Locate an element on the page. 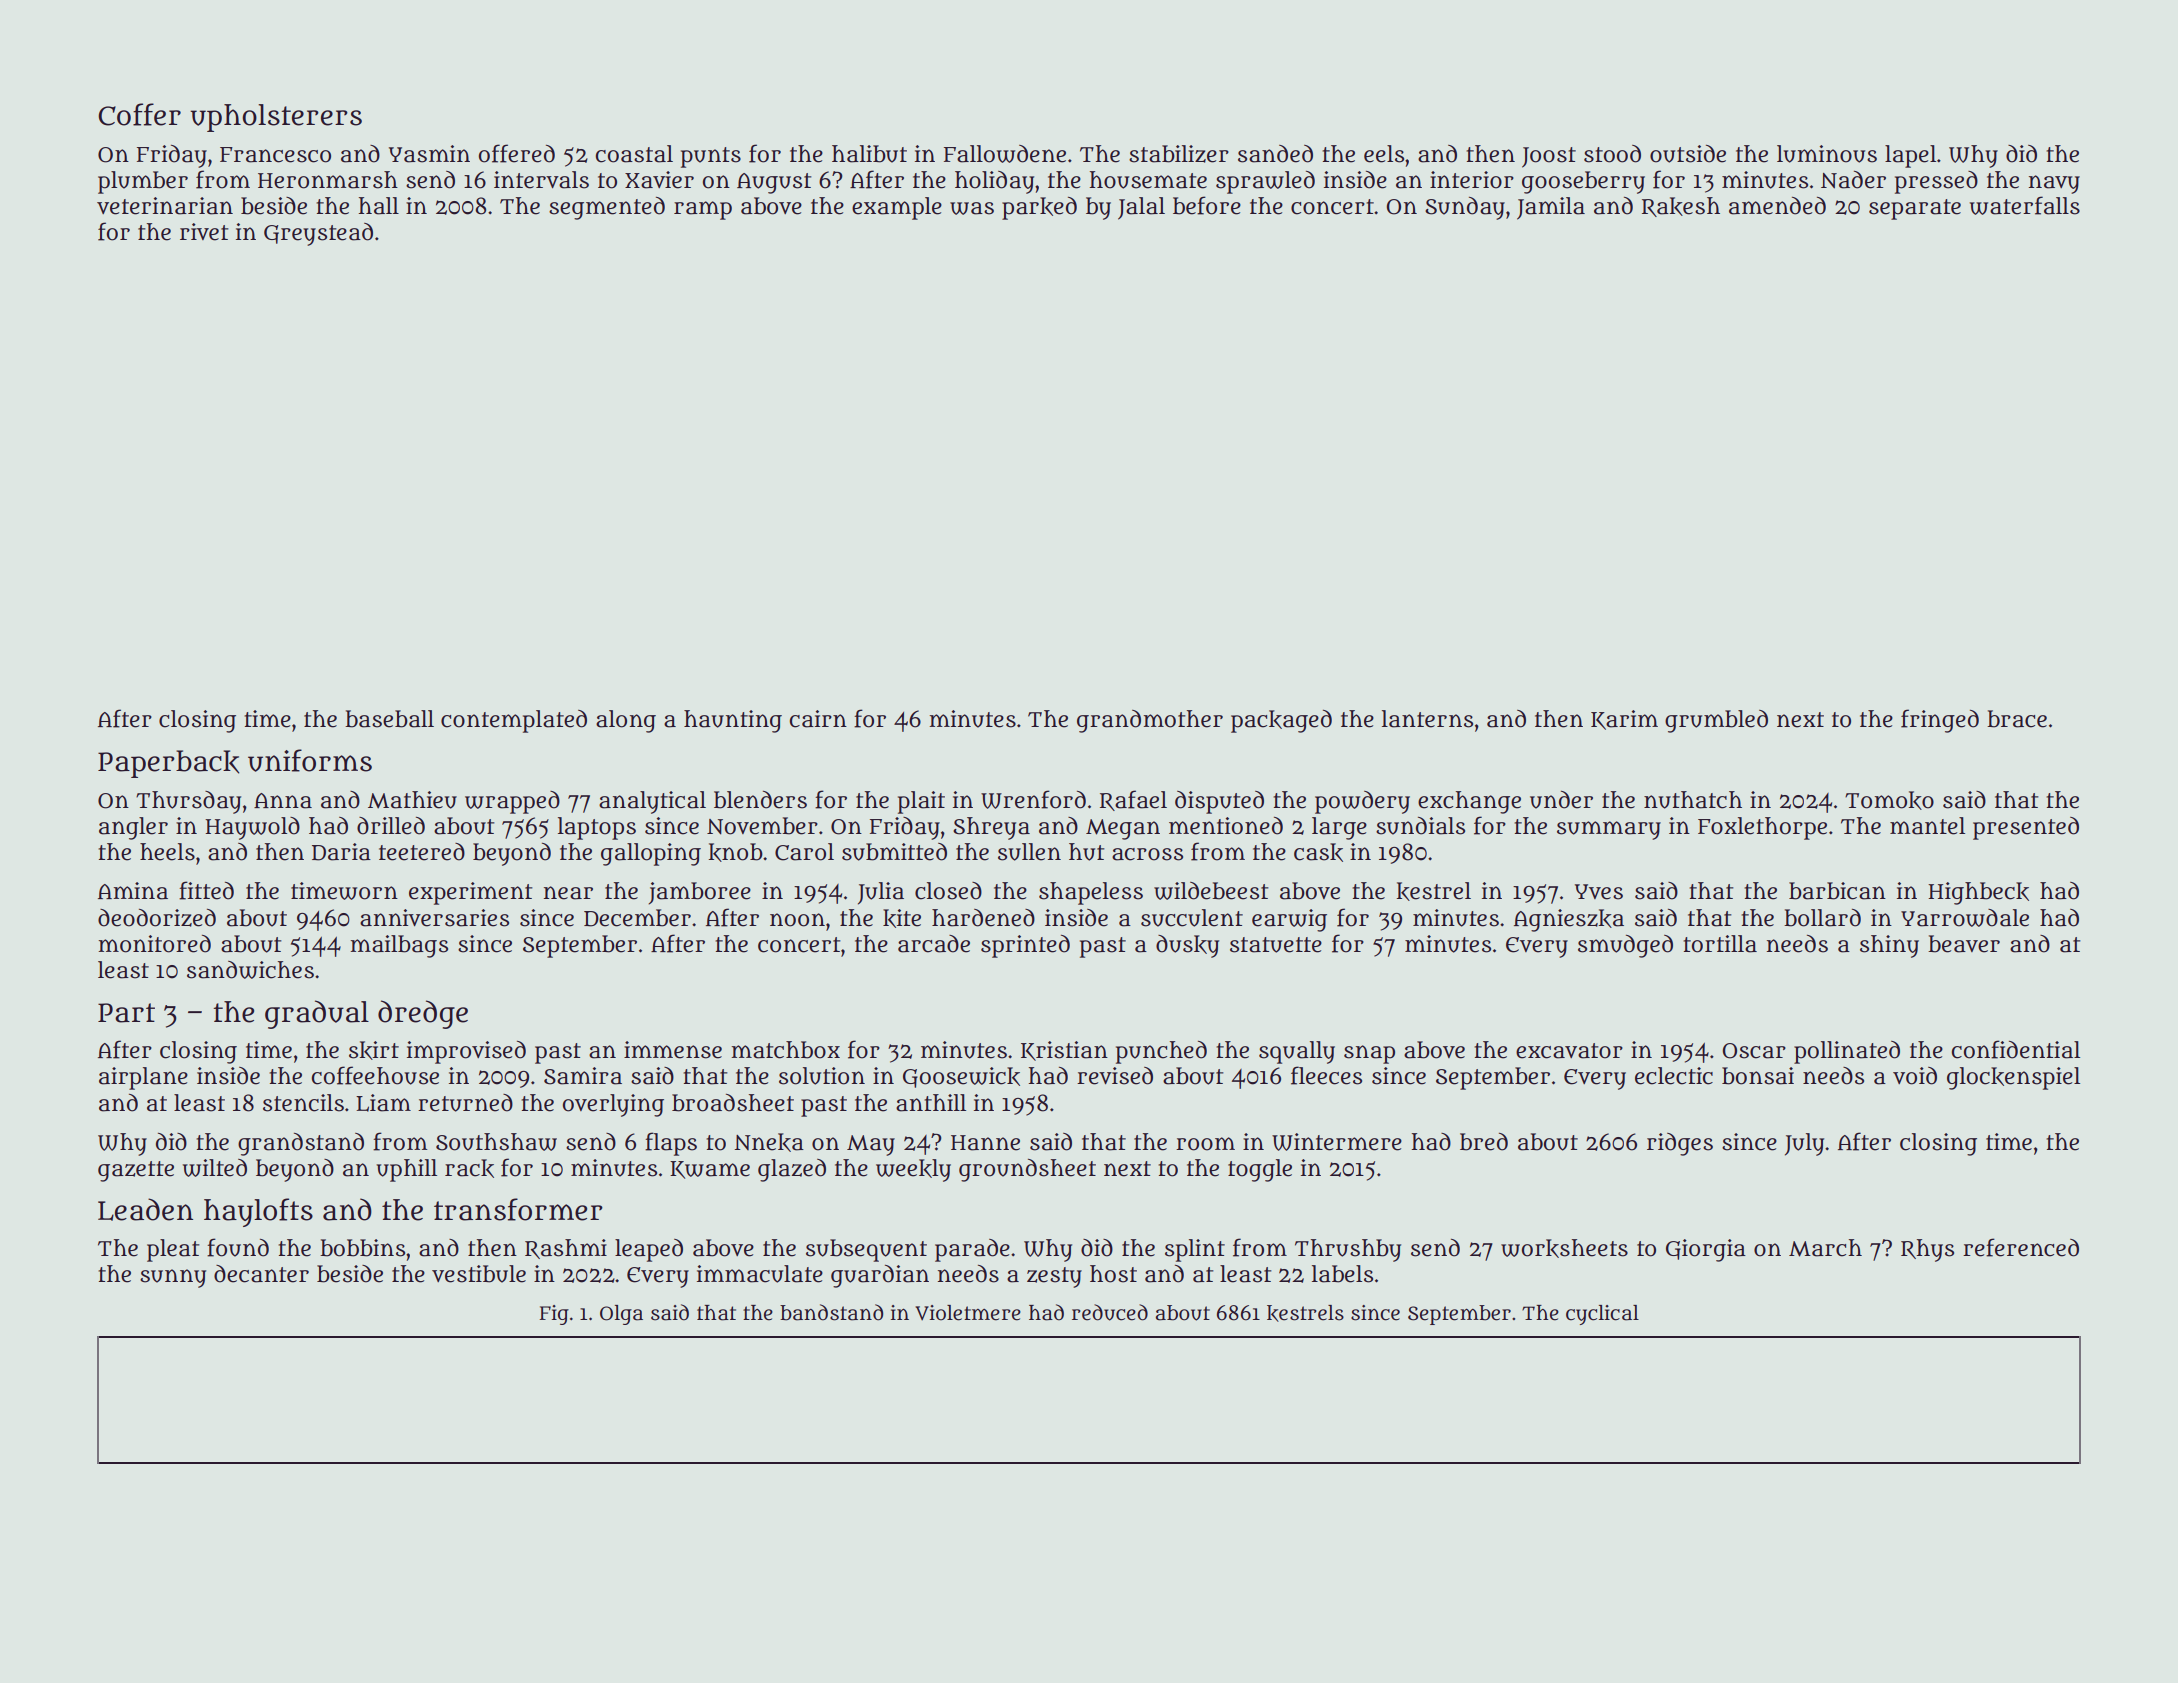 This page has height=1683, width=2178. example is located at coordinates (897, 208).
